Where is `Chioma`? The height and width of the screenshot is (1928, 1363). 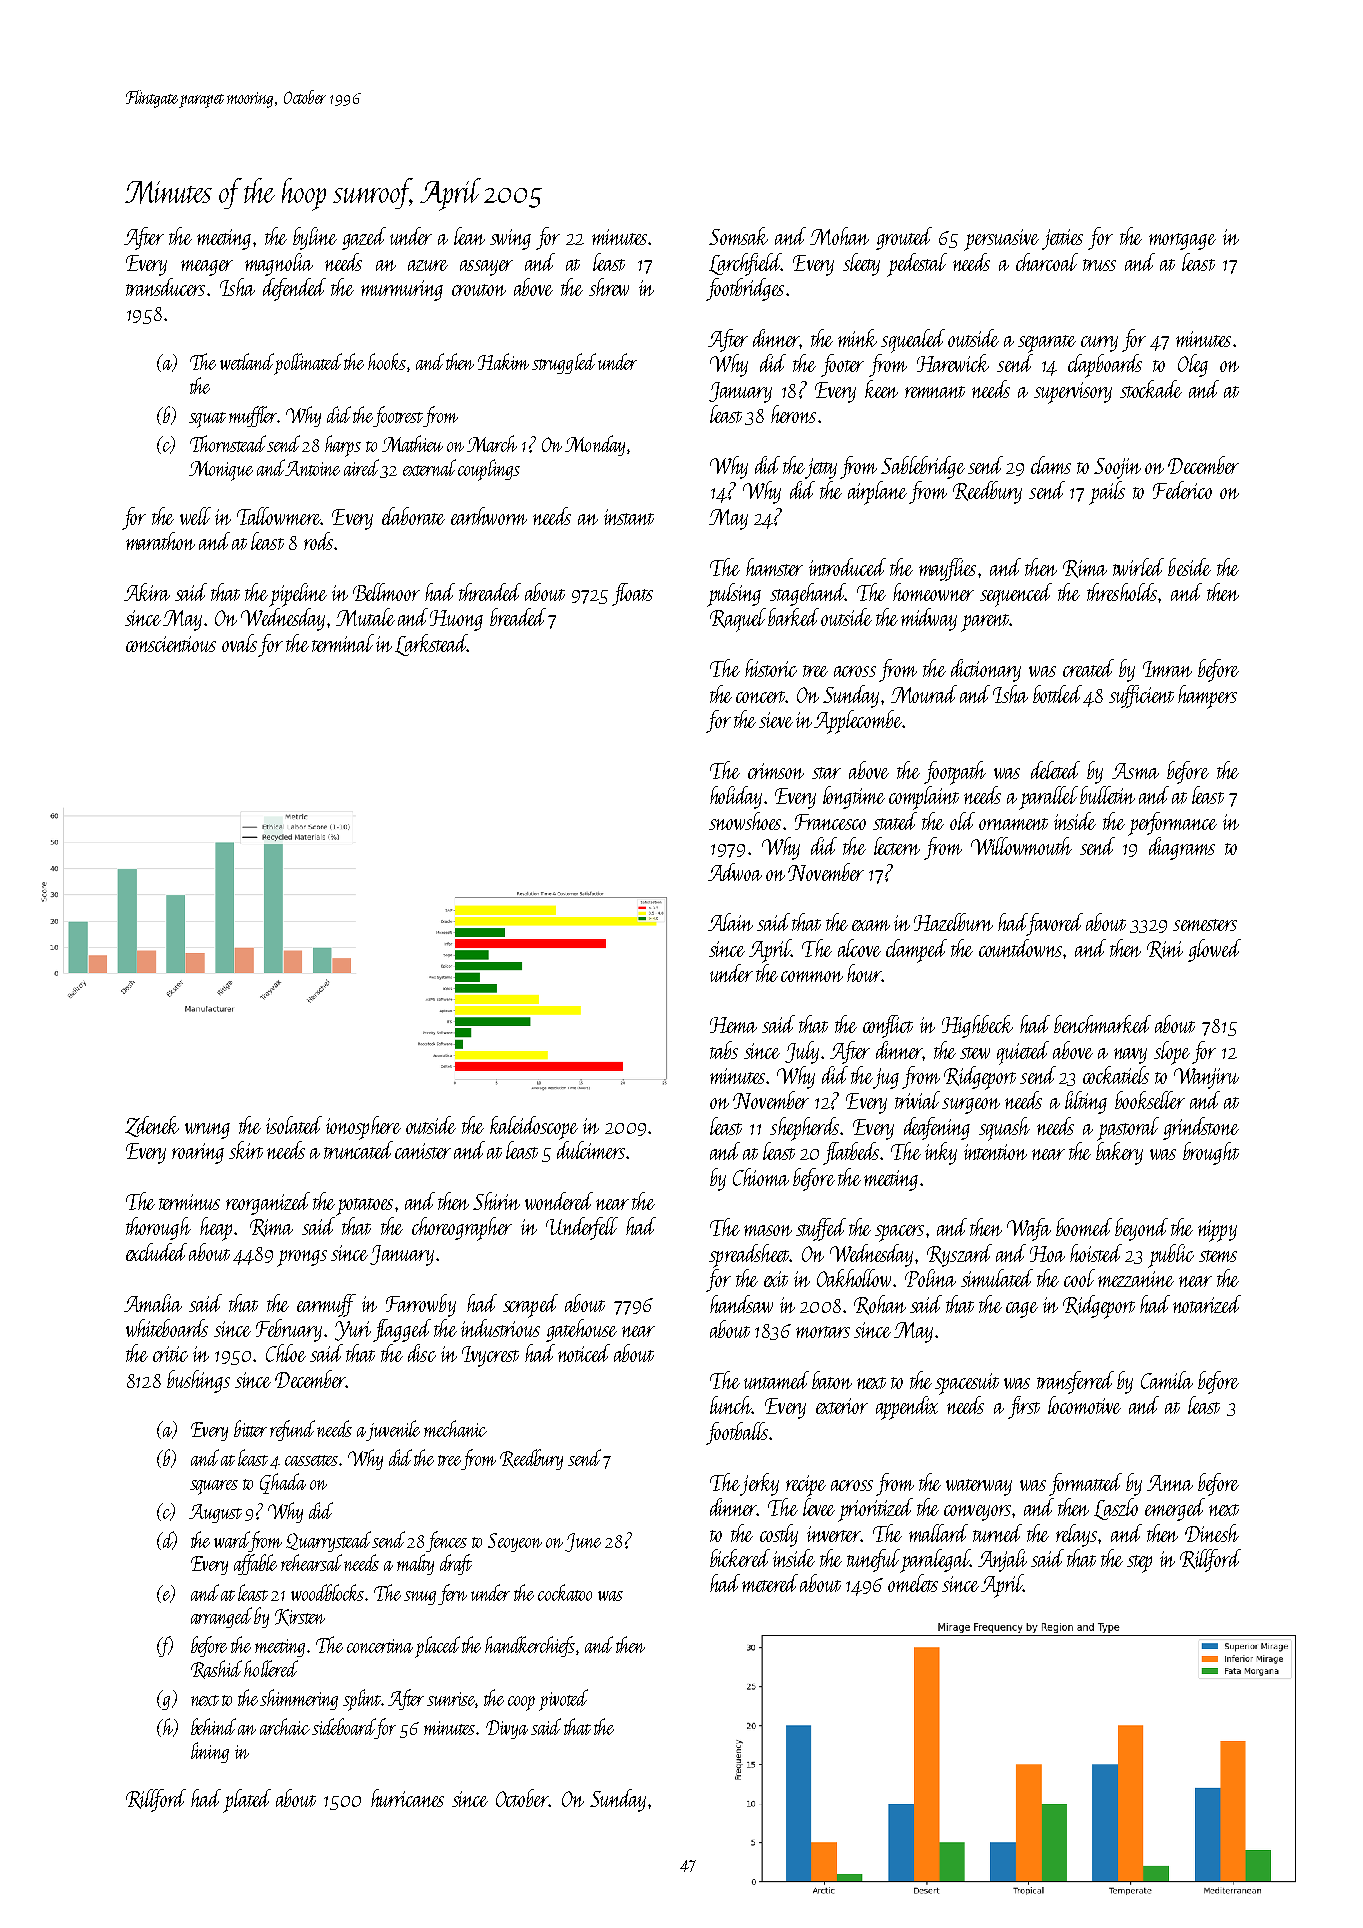 Chioma is located at coordinates (761, 1177).
